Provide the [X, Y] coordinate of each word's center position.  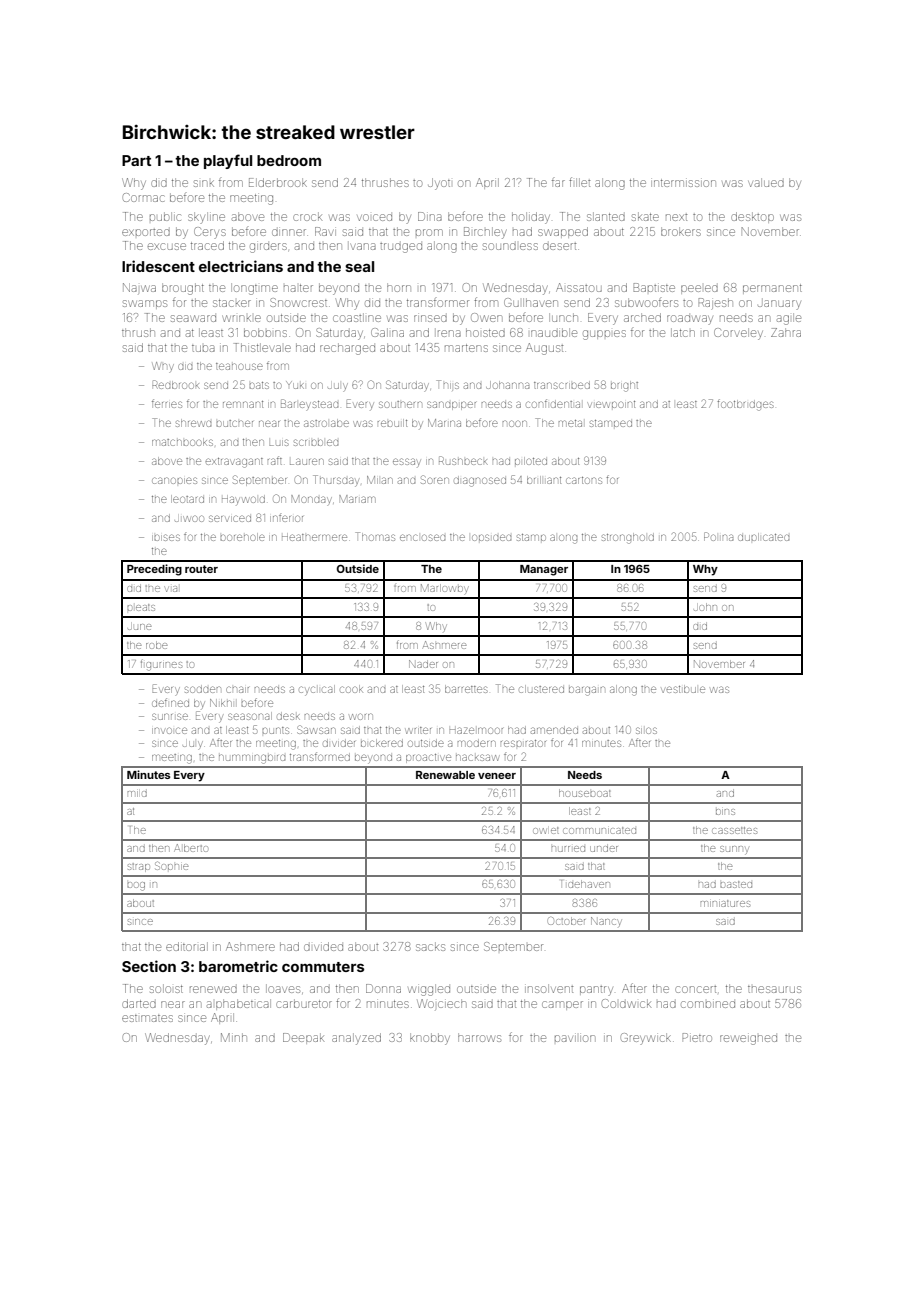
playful [228, 161]
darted [139, 1003]
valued [766, 182]
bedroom [289, 160]
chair [237, 689]
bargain [587, 691]
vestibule [683, 689]
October [566, 921]
